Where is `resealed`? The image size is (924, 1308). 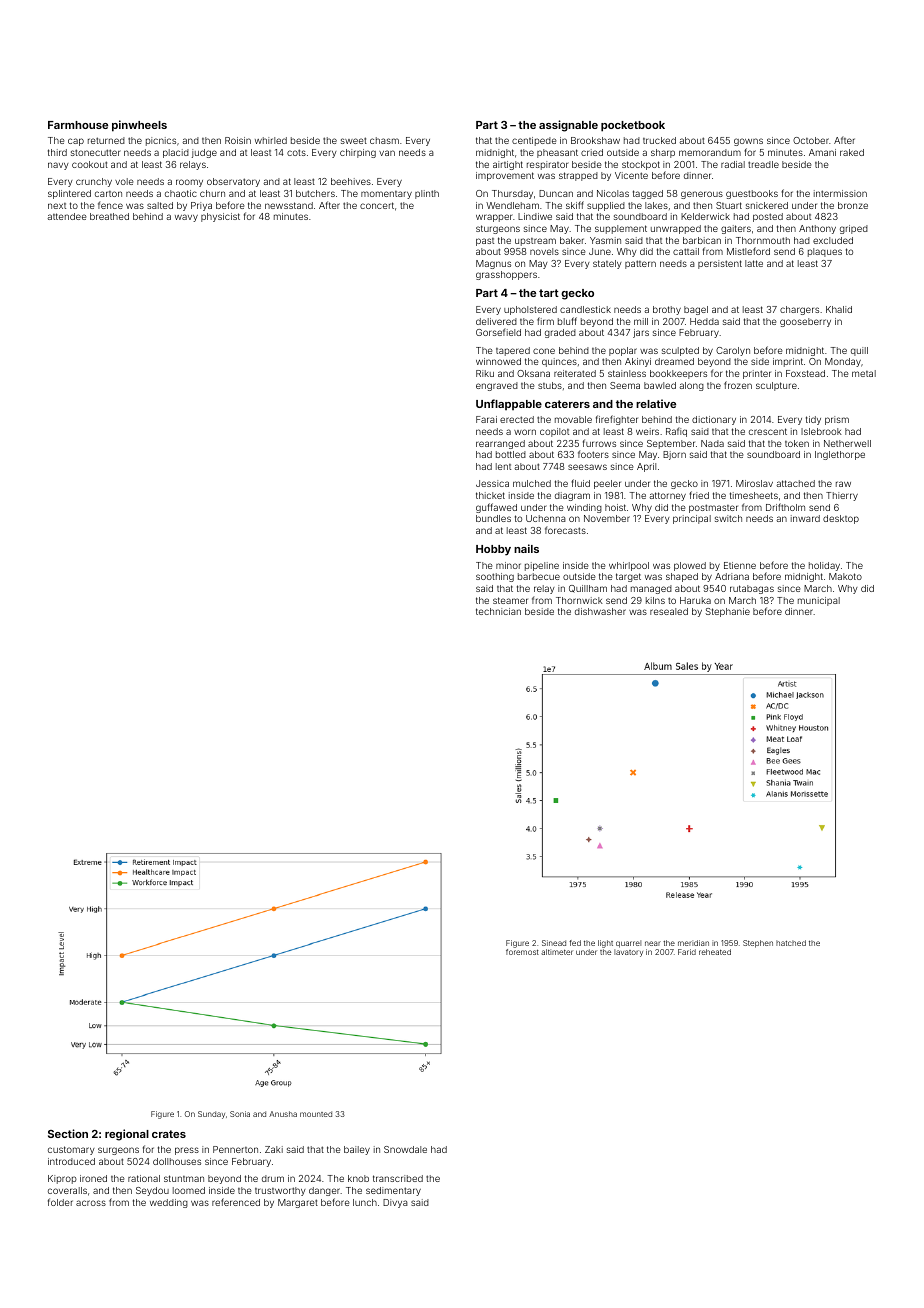
resealed is located at coordinates (669, 611).
